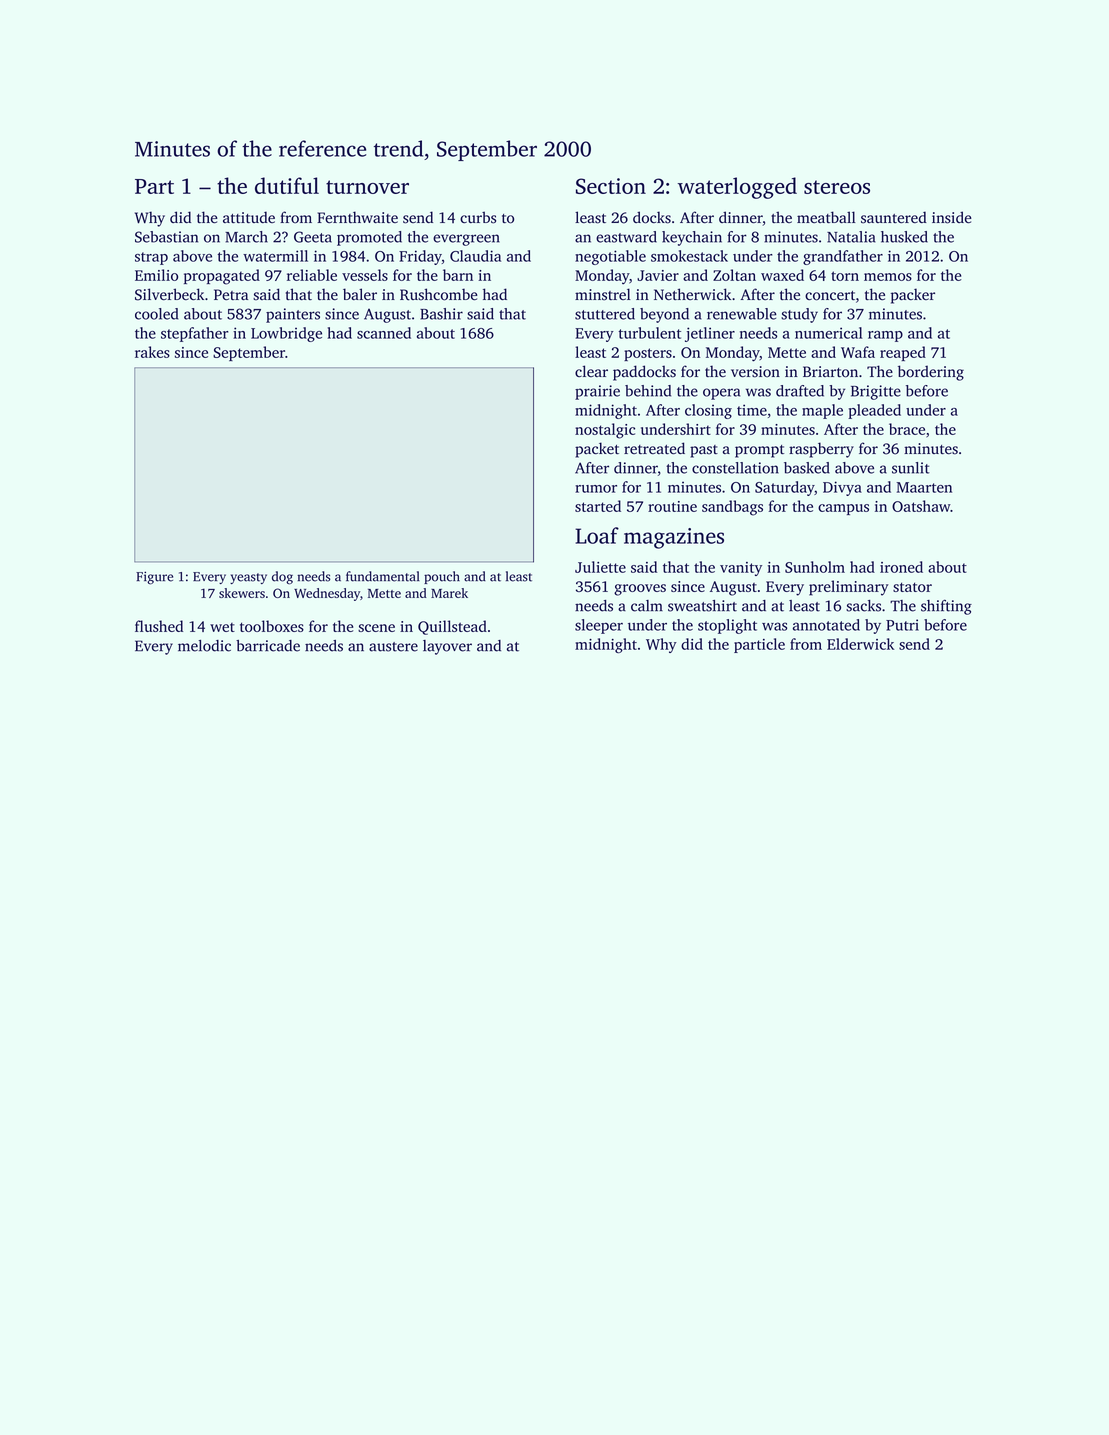 The width and height of the page is (1109, 1435). Describe the element at coordinates (248, 578) in the page. I see `yeasty` at that location.
